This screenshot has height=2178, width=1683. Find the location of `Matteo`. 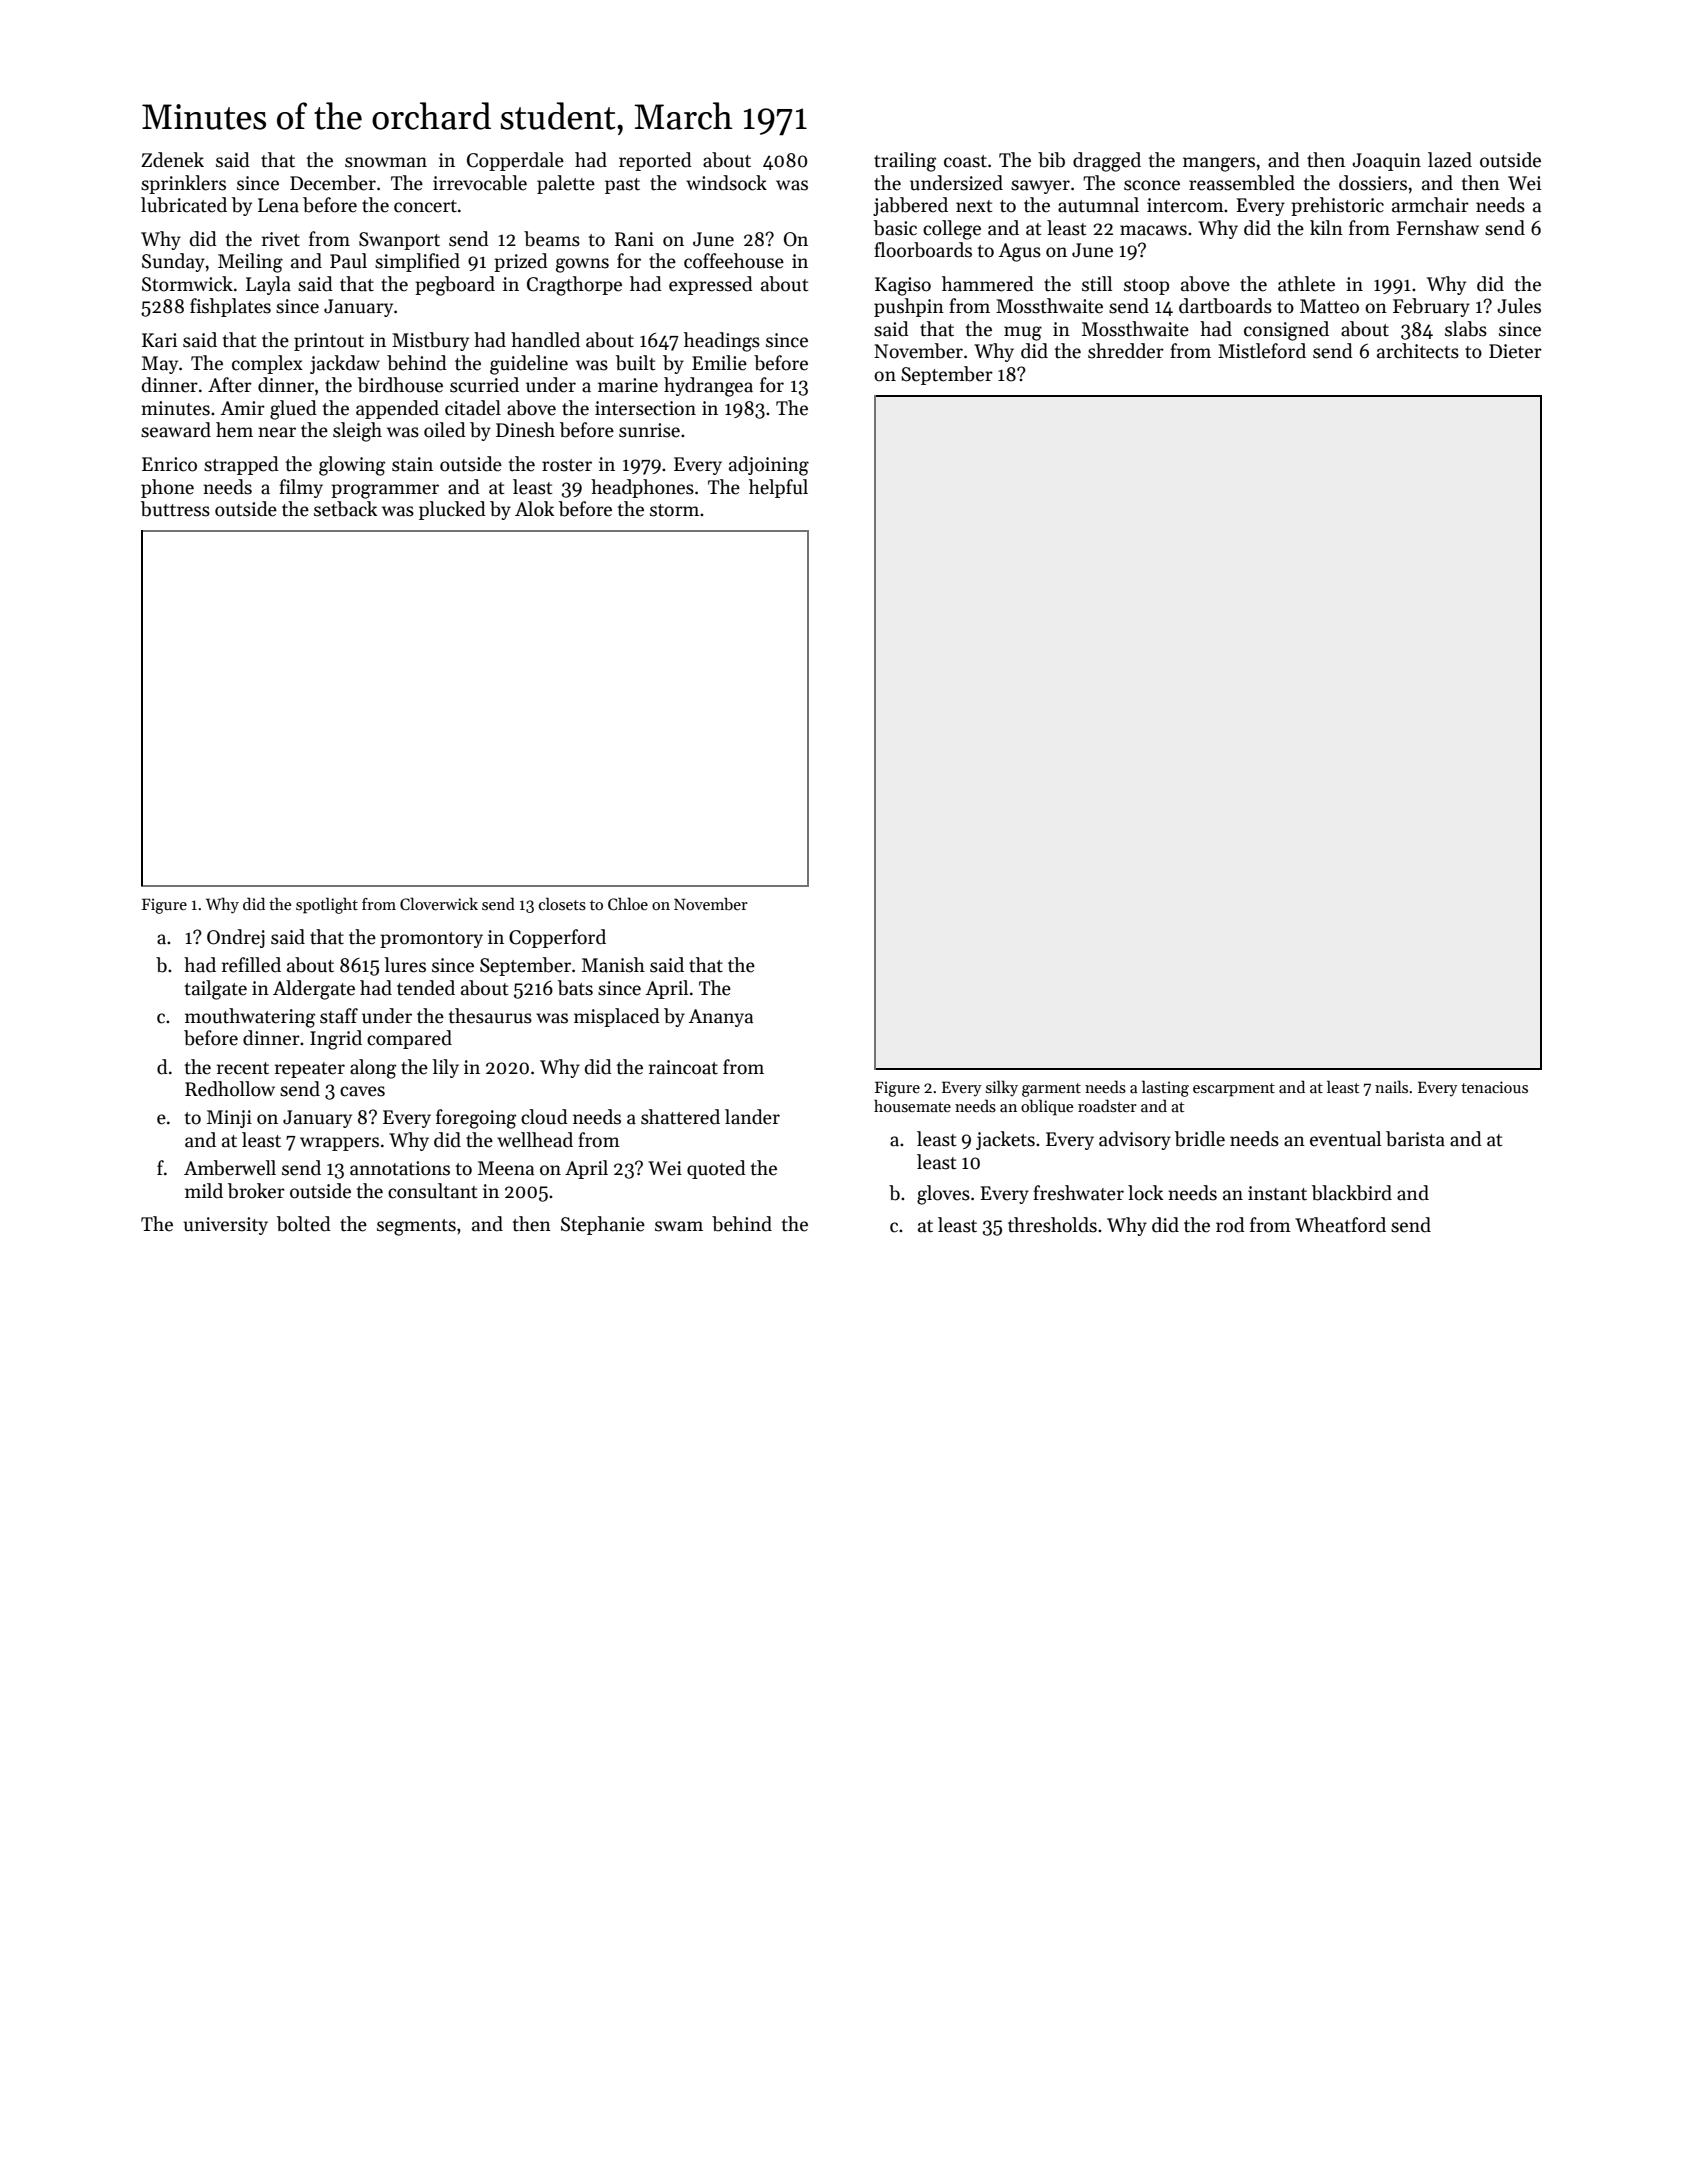

Matteo is located at coordinates (1329, 306).
